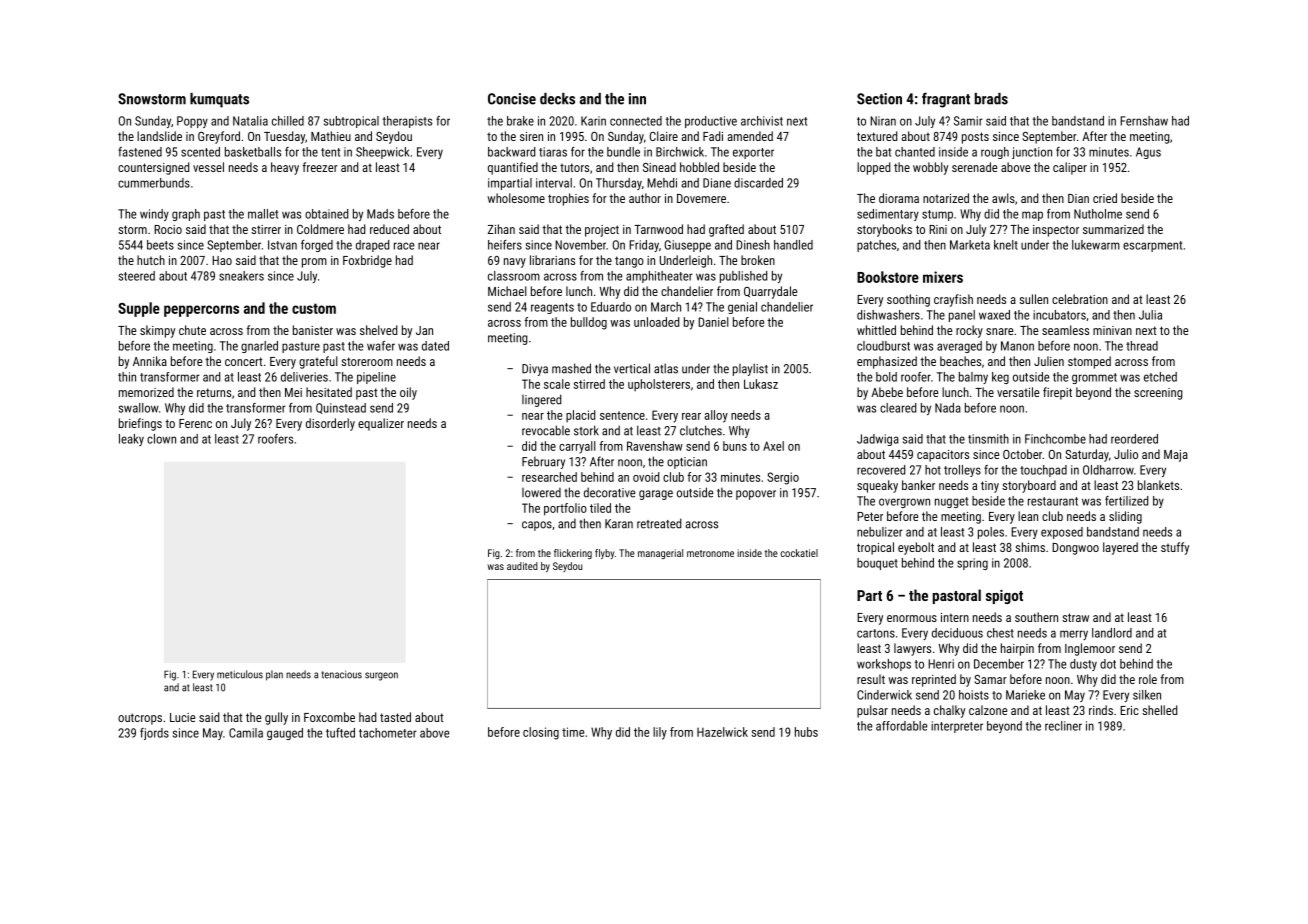 This screenshot has width=1308, height=924. I want to click on Saturday, so click(1087, 455).
